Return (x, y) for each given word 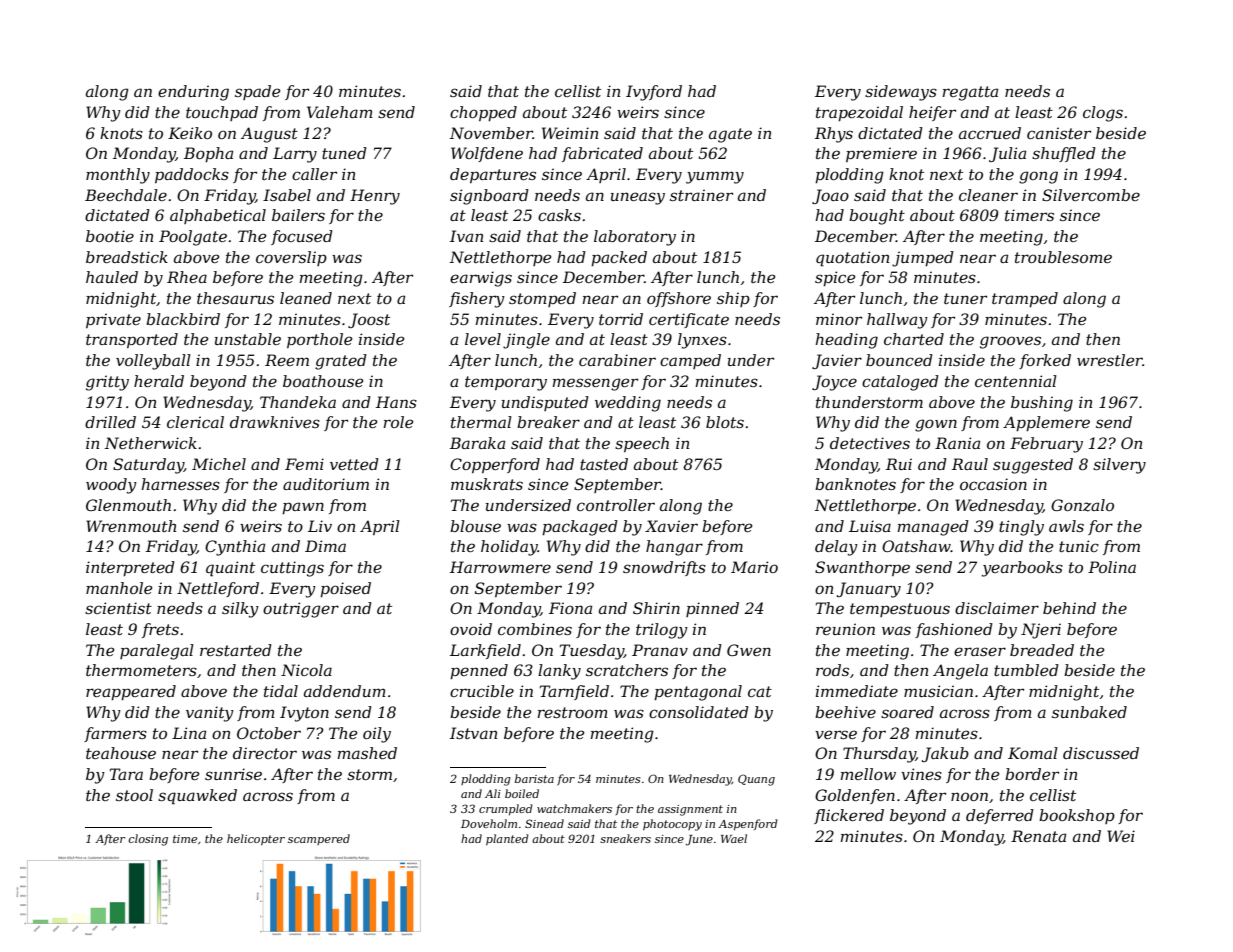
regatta (970, 93)
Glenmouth (128, 505)
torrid (621, 319)
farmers (115, 734)
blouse (475, 526)
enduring (193, 93)
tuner (965, 298)
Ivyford (654, 93)
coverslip (291, 258)
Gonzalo (1082, 505)
